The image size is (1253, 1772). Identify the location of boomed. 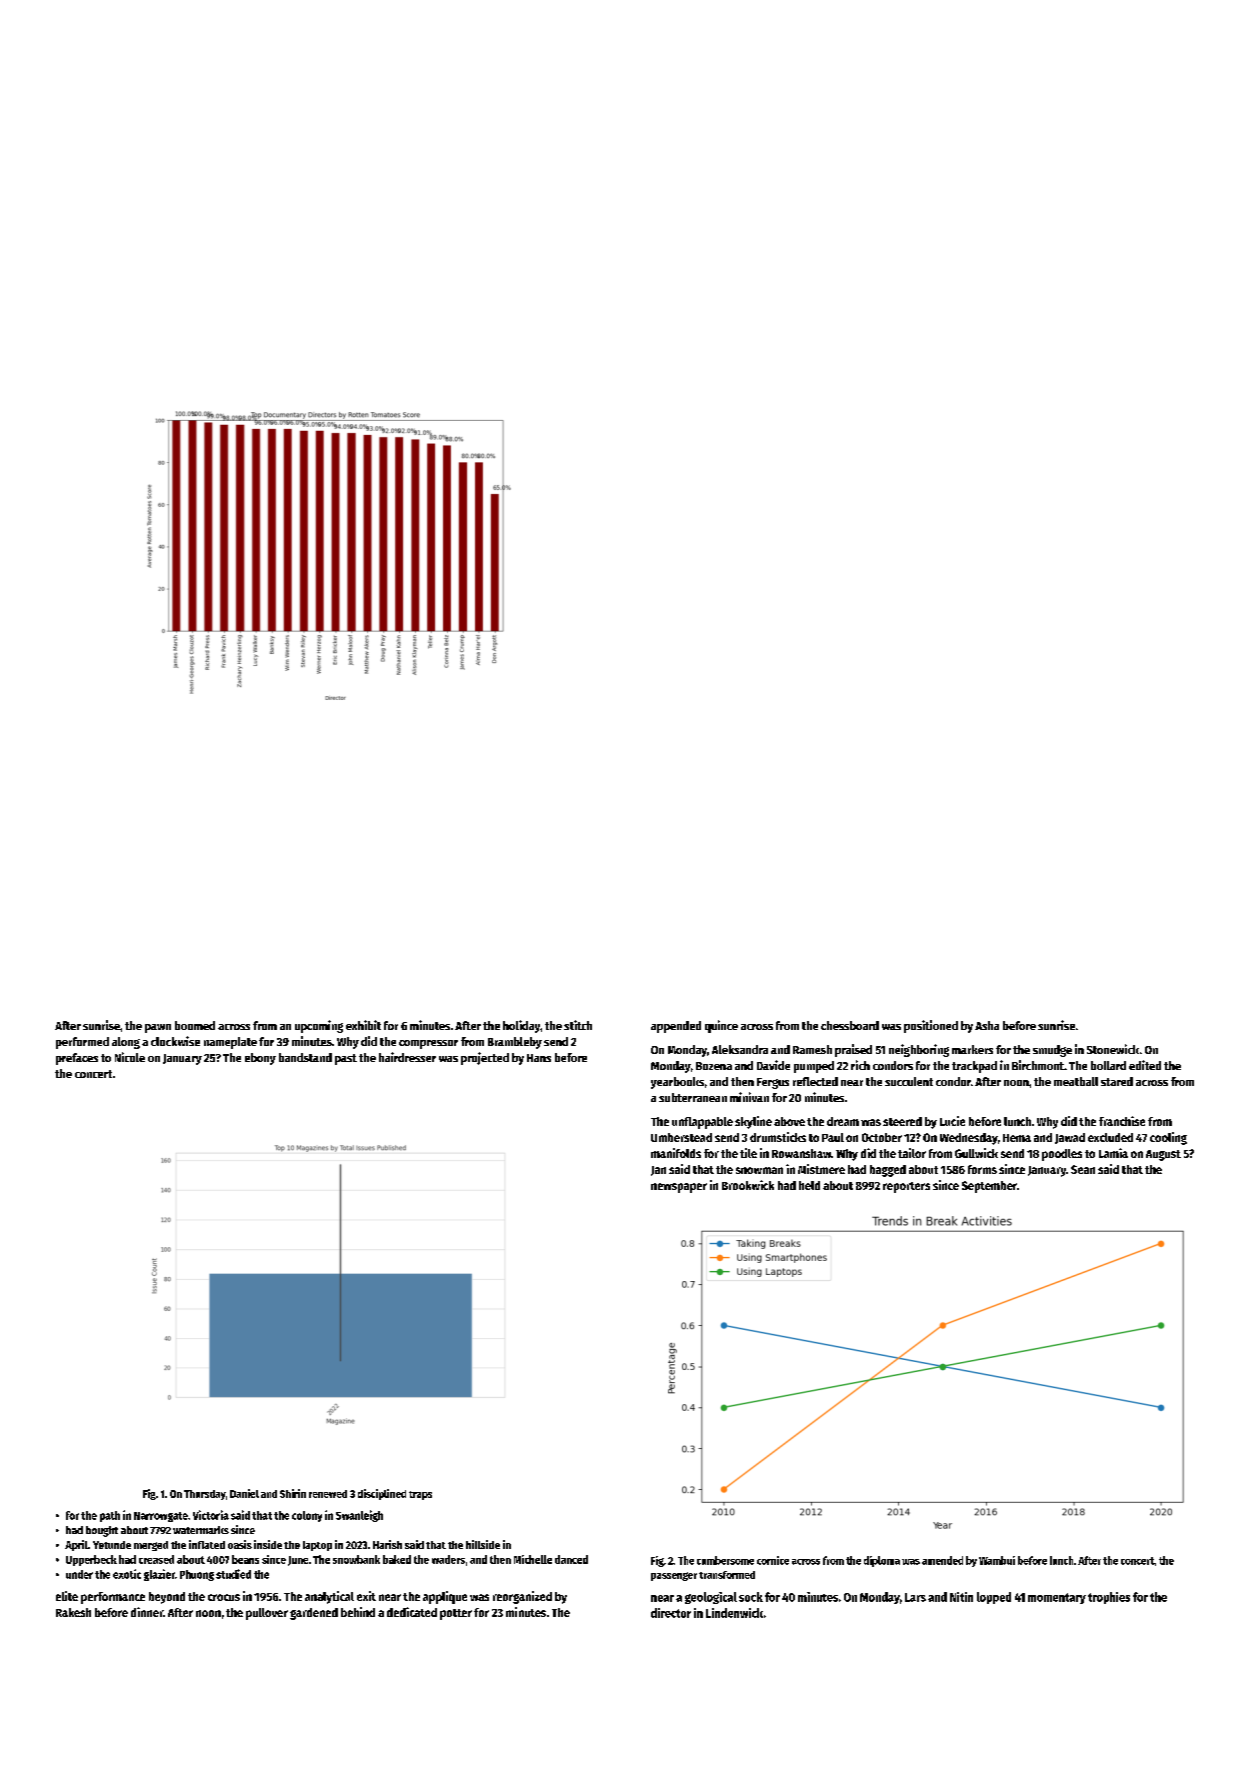
(195, 1025).
